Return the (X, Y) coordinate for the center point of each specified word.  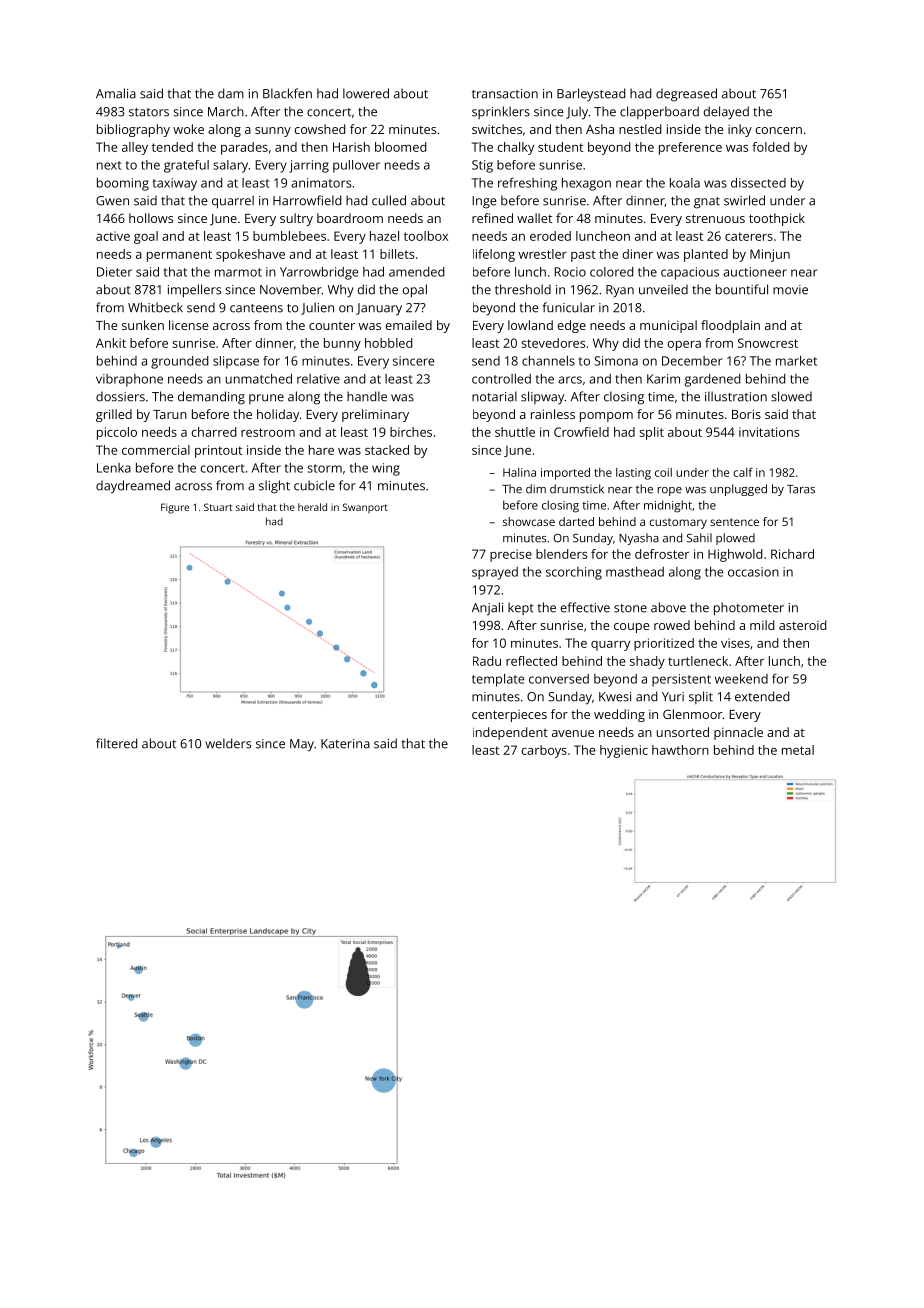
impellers (194, 291)
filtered (116, 743)
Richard (792, 554)
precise (511, 555)
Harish (351, 147)
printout (218, 451)
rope (669, 491)
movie (790, 290)
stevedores (553, 343)
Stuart (218, 507)
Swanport (365, 508)
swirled (744, 200)
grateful (186, 166)
